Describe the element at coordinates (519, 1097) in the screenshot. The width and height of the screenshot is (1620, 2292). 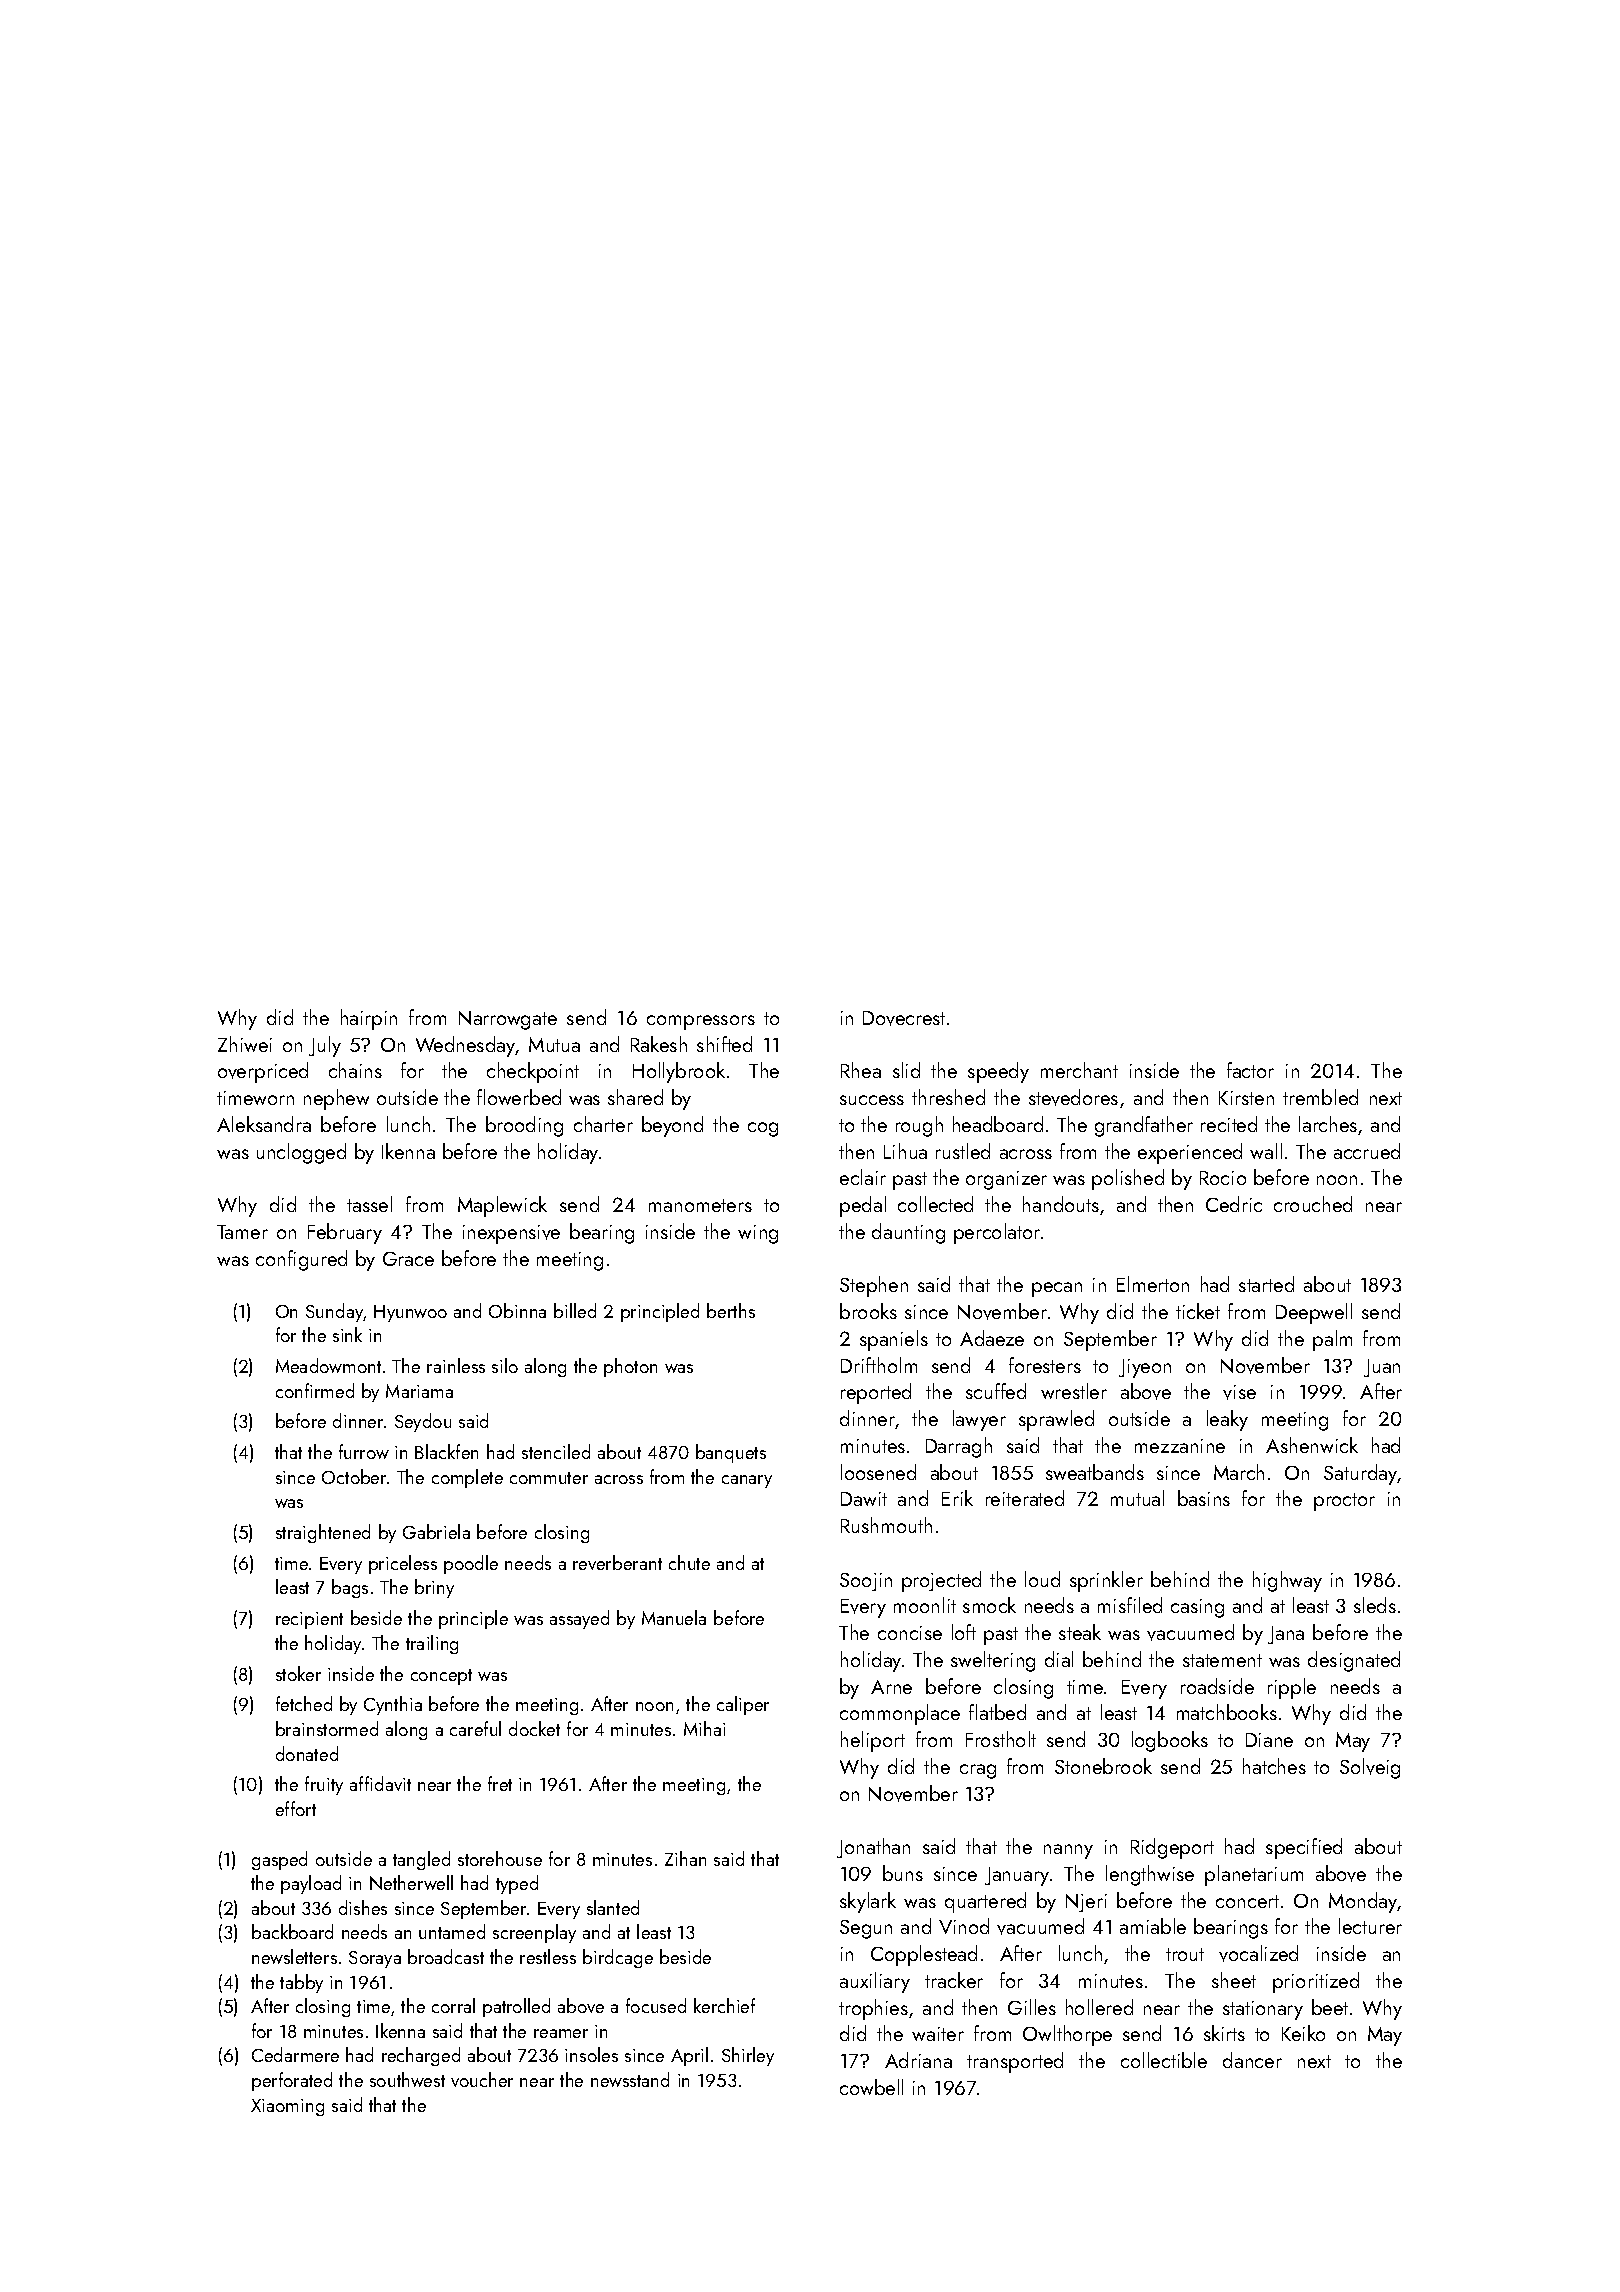
I see `flowerbed` at that location.
